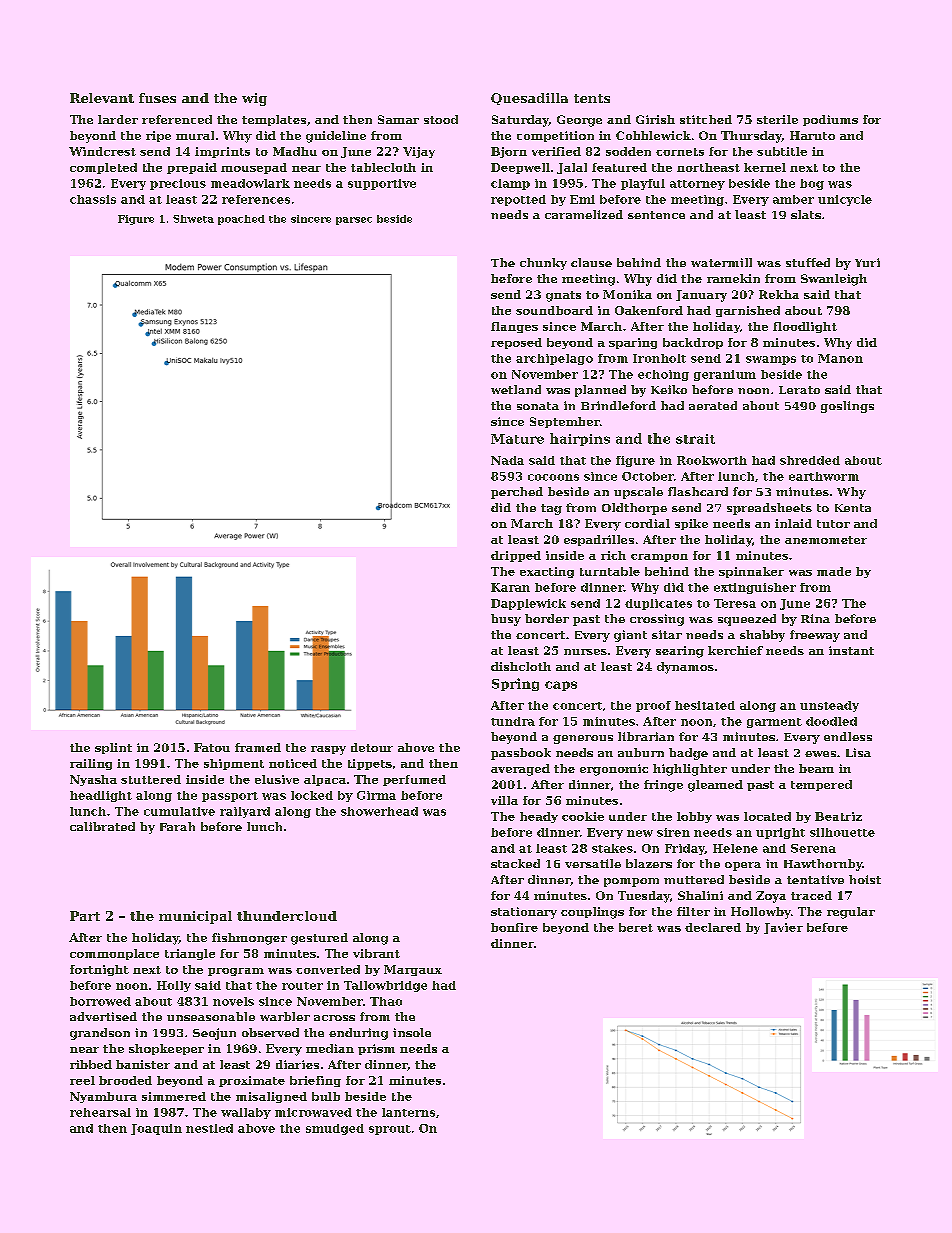 Image resolution: width=952 pixels, height=1233 pixels. What do you see at coordinates (842, 832) in the page?
I see `silhouette` at bounding box center [842, 832].
